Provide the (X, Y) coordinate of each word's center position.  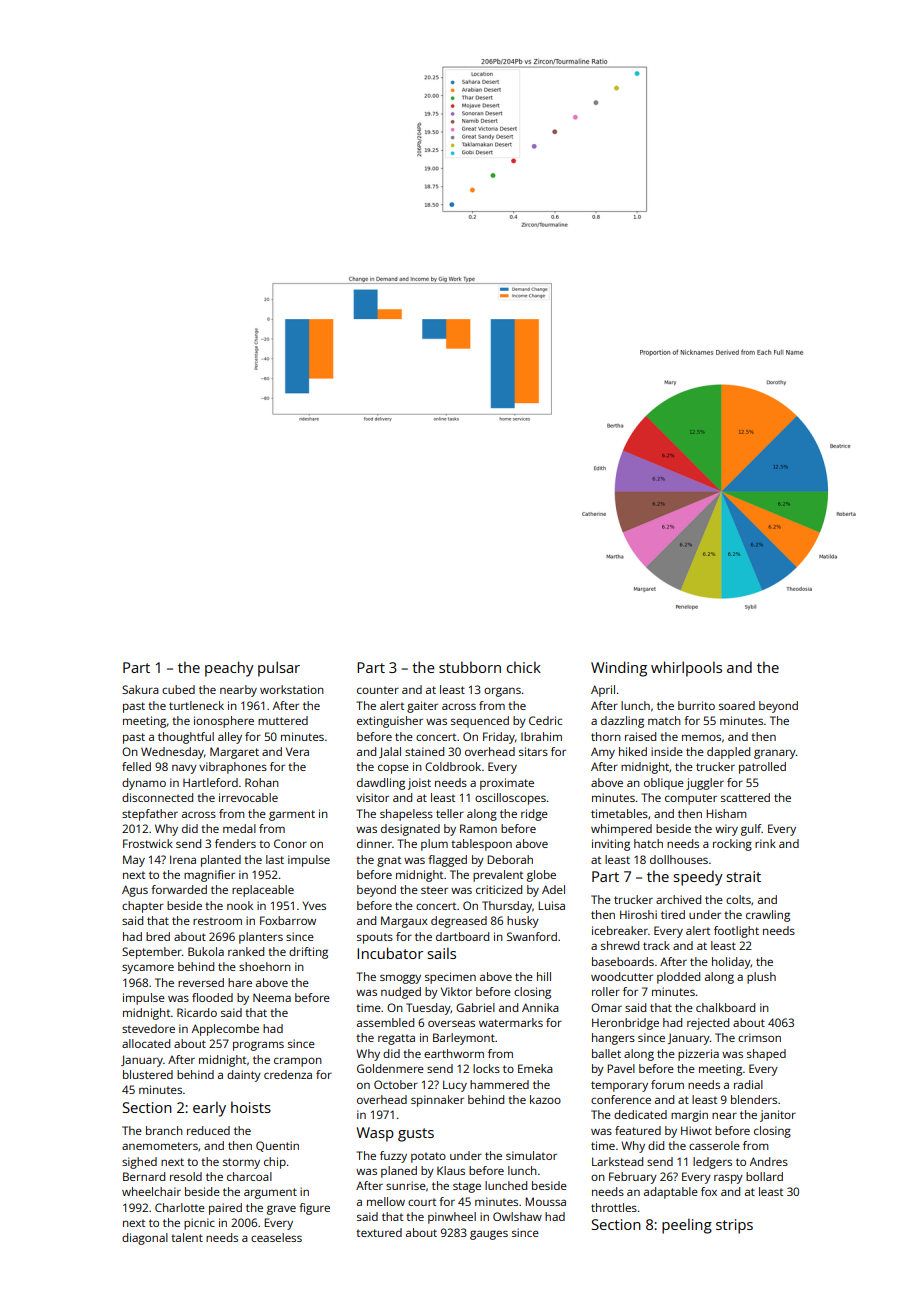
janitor (778, 1116)
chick (524, 667)
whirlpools (686, 669)
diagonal (145, 1239)
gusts (416, 1135)
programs (258, 1046)
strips (734, 1226)
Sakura (140, 689)
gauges (489, 1235)
